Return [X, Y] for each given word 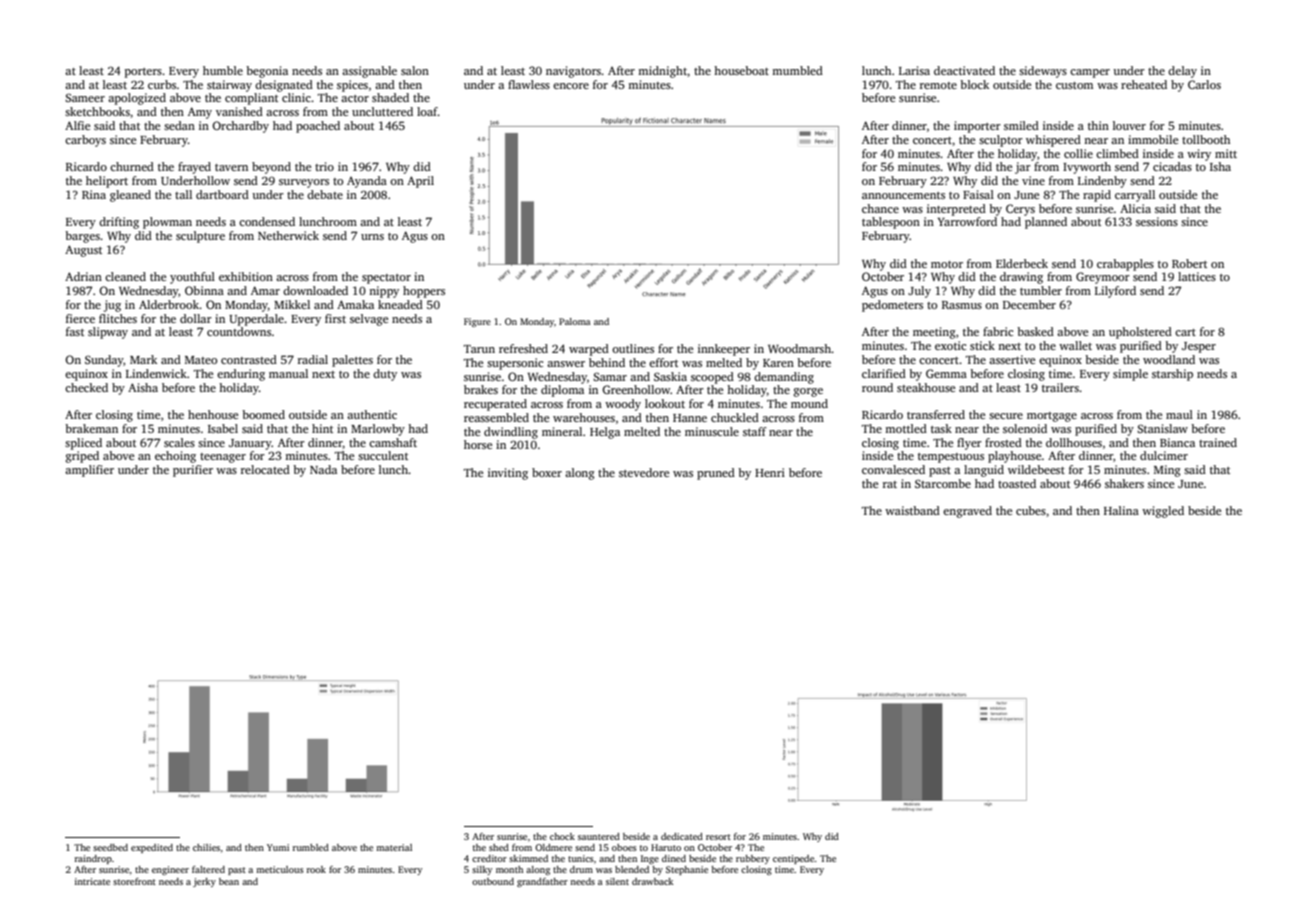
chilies [206, 847]
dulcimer [1164, 455]
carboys [85, 141]
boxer [547, 472]
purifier [193, 471]
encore [571, 86]
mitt [1226, 153]
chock [562, 836]
